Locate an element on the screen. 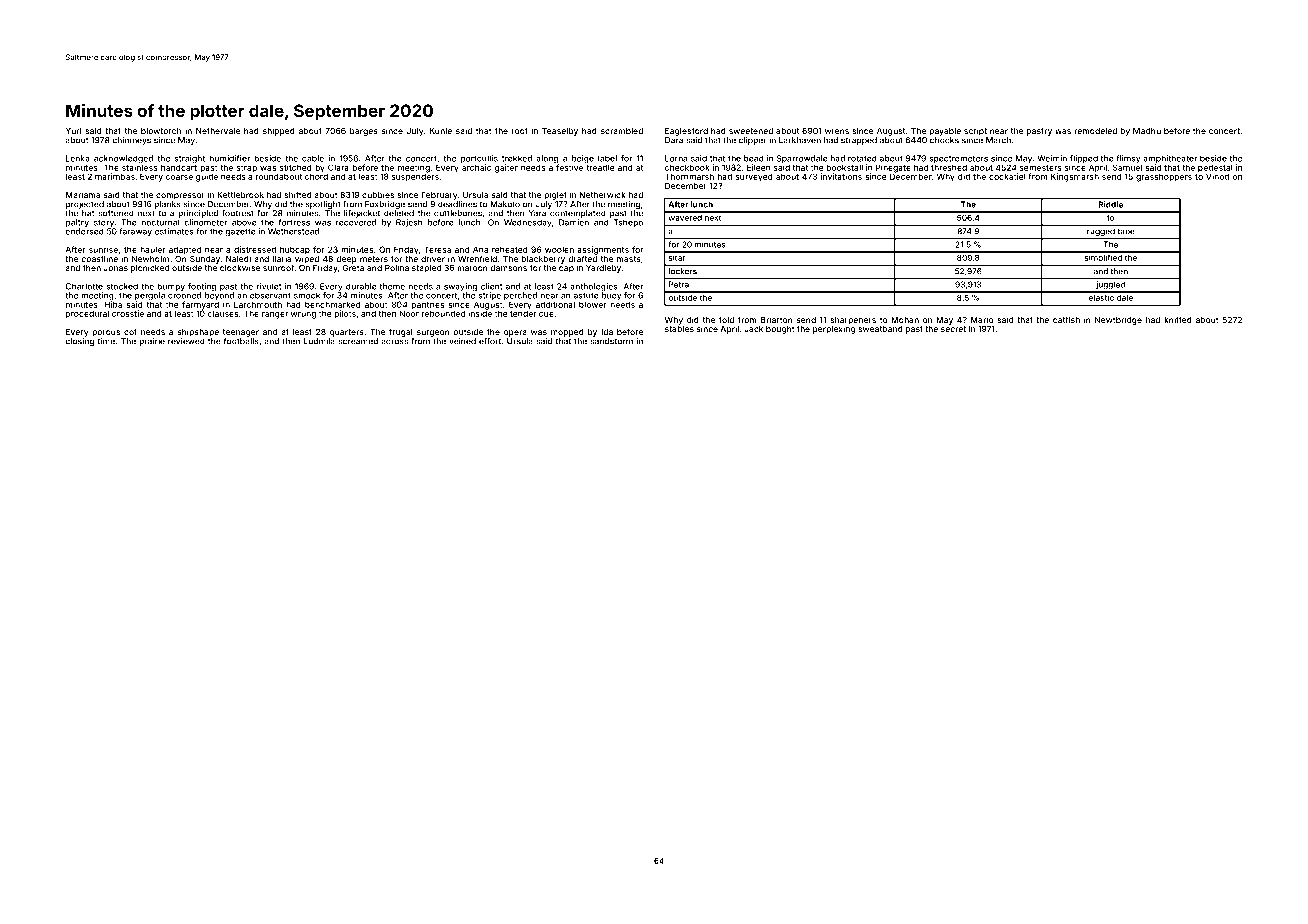 The width and height of the screenshot is (1308, 924). remodeled is located at coordinates (1095, 131).
